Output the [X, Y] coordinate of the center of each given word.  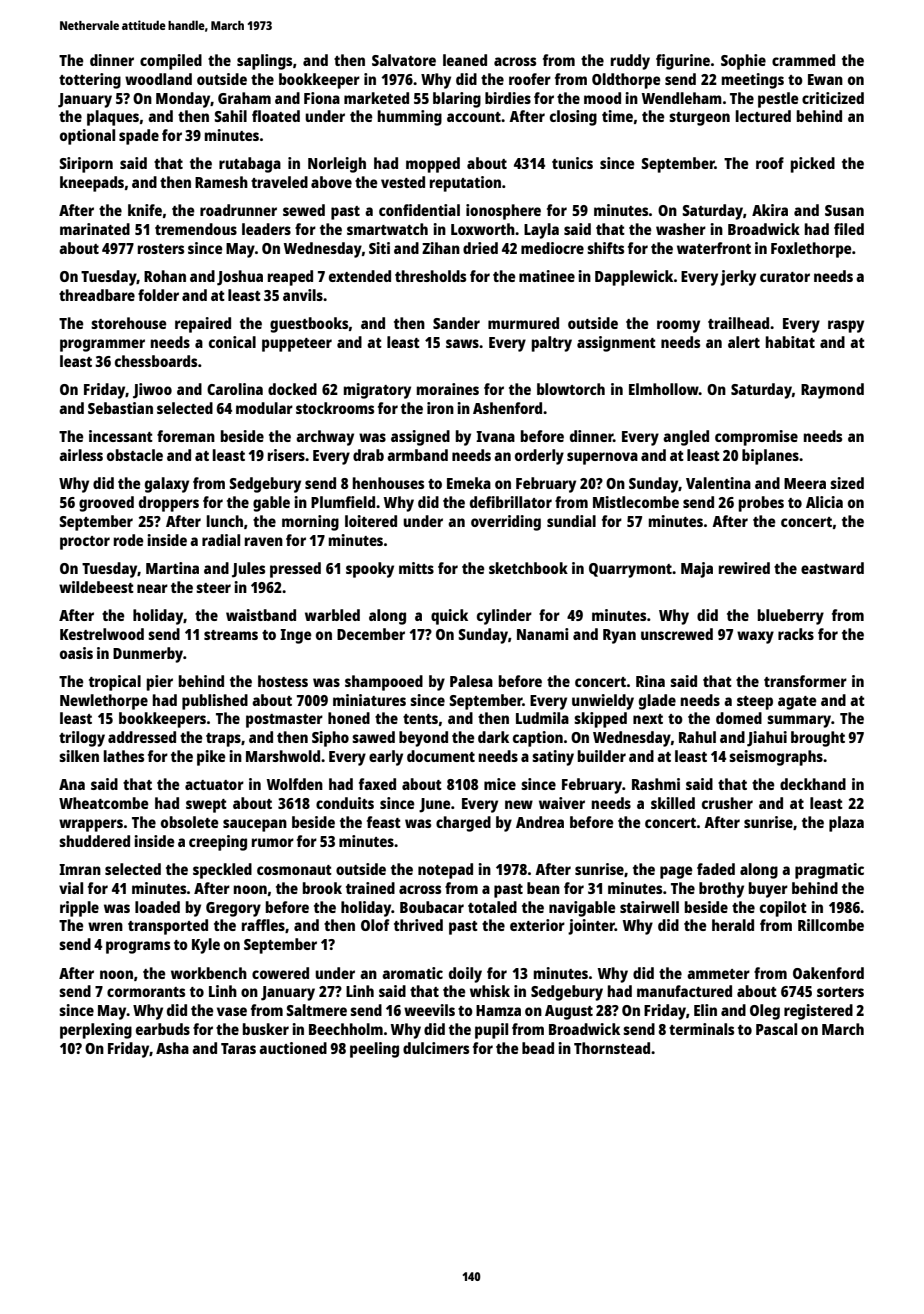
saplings [264, 62]
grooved [106, 504]
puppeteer [297, 345]
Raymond [832, 391]
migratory [377, 391]
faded [716, 869]
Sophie [743, 62]
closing [573, 118]
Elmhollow [664, 389]
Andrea [540, 822]
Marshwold [283, 756]
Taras [238, 1048]
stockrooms [335, 408]
